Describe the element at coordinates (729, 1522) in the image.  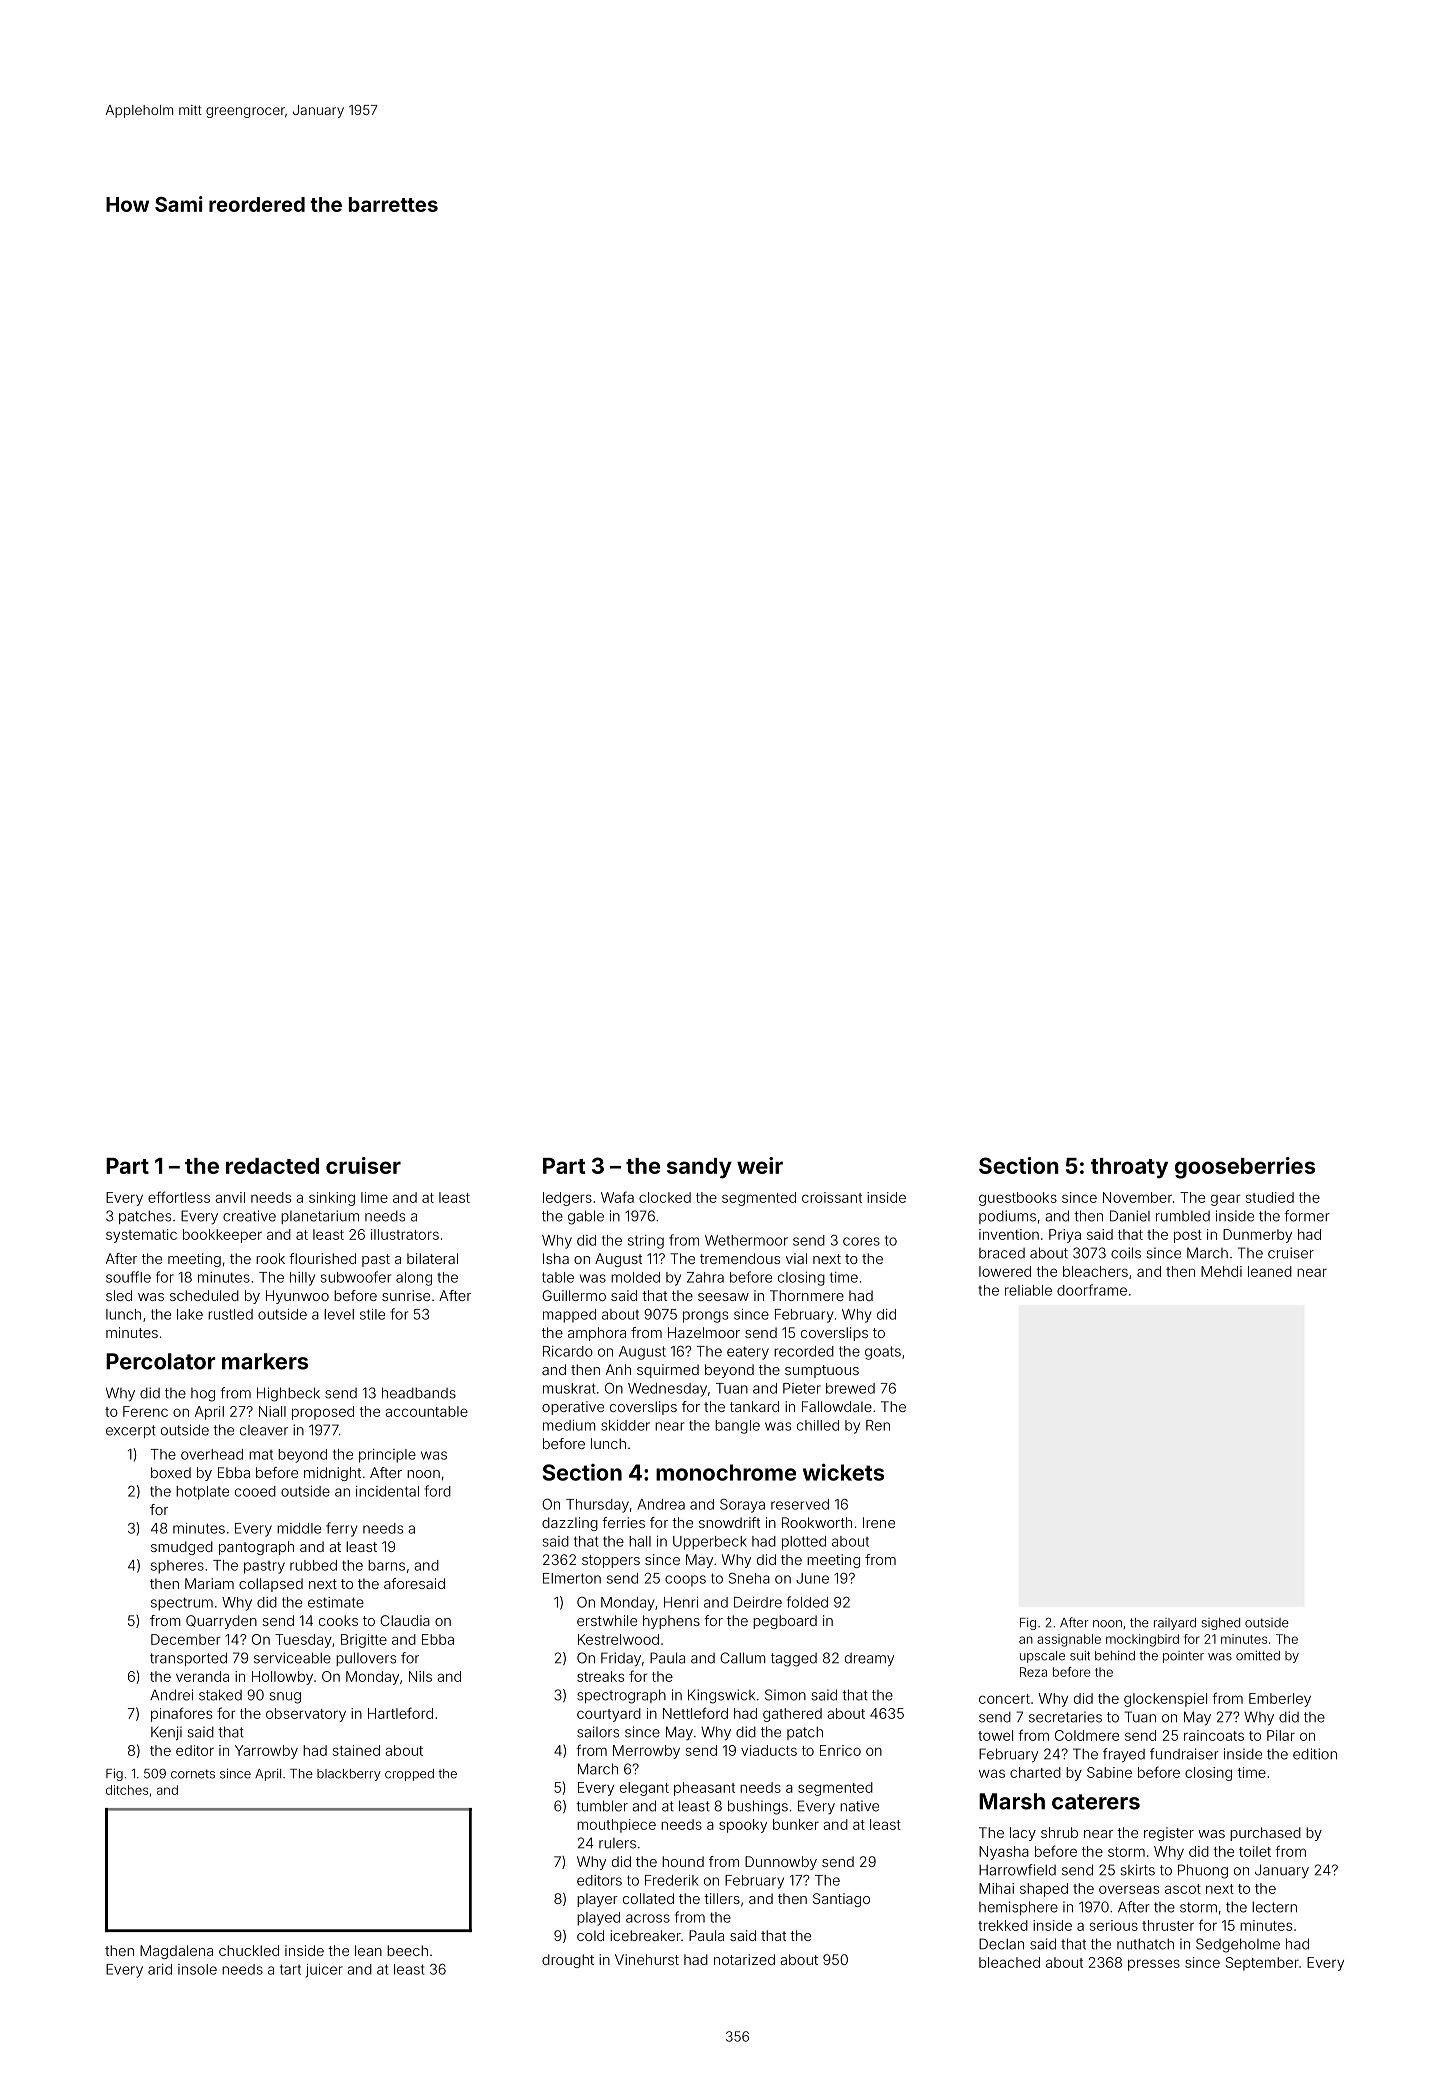
I see `snowdrift` at that location.
